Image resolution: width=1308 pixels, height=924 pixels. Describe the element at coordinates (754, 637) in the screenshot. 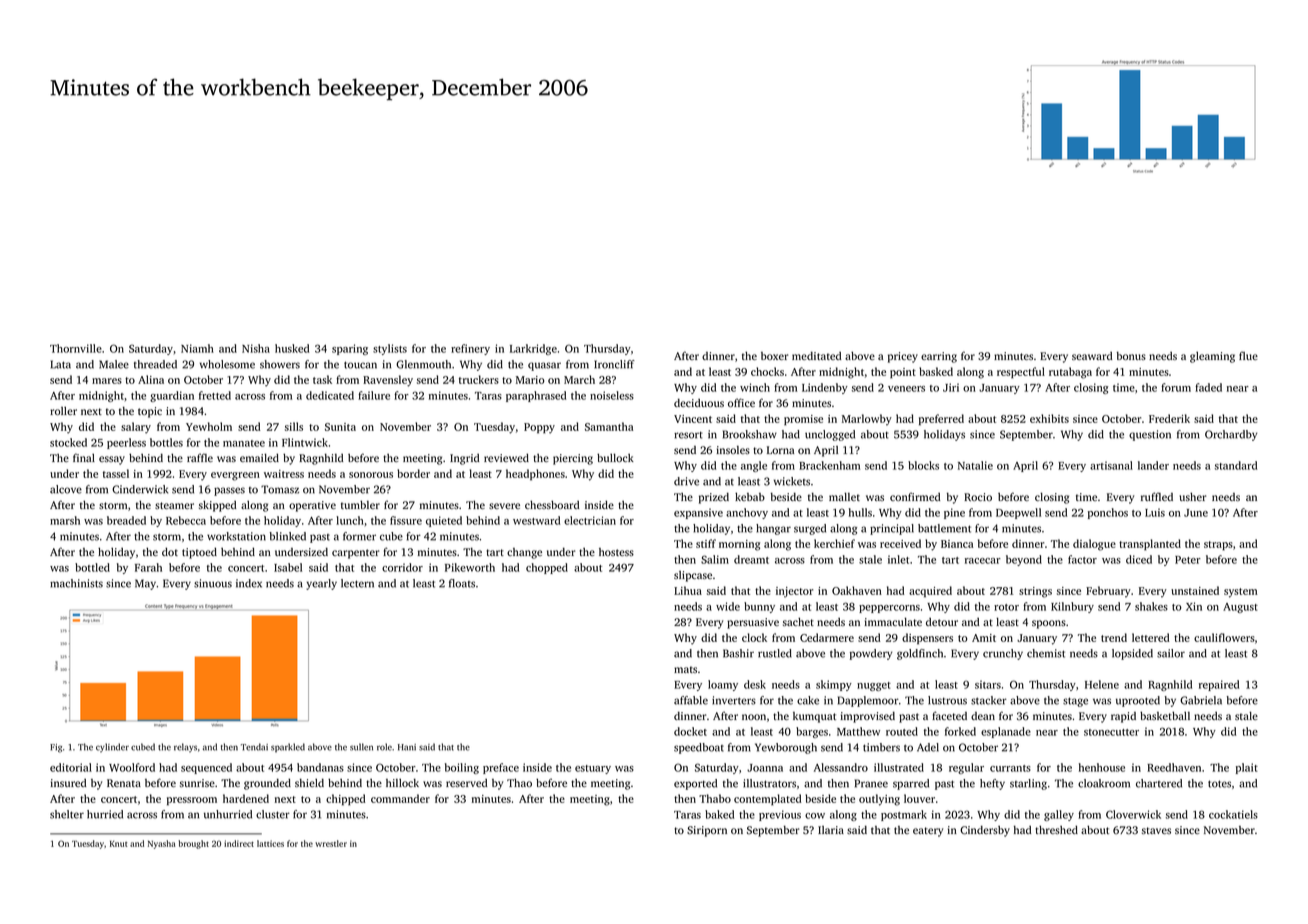

I see `clock` at that location.
